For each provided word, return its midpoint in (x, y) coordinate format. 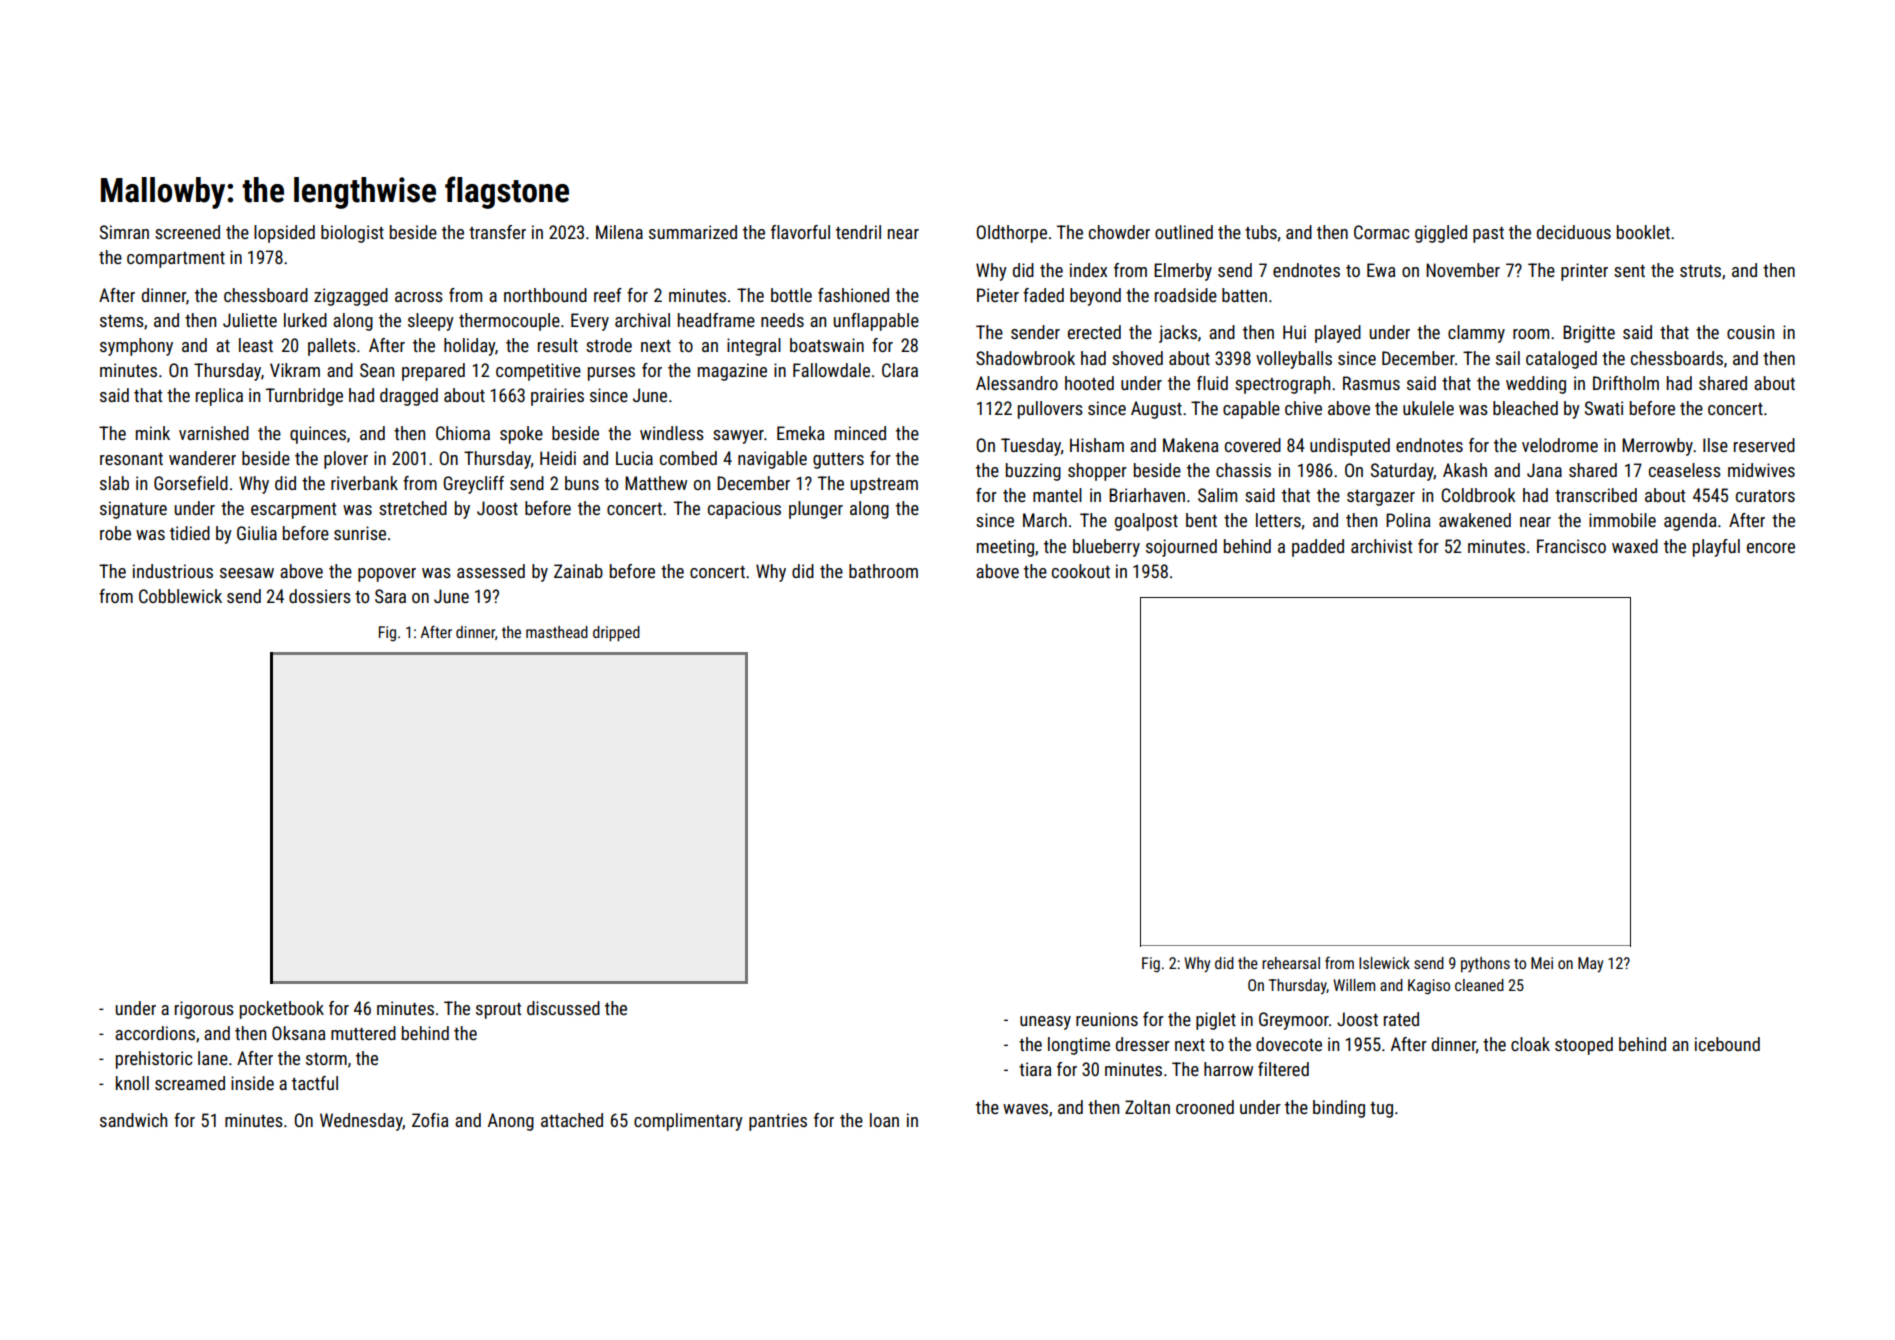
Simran (124, 232)
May (1590, 965)
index (1088, 270)
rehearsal (1291, 963)
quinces (318, 435)
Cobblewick (180, 596)
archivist (1381, 546)
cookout (1081, 571)
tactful (315, 1083)
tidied (190, 533)
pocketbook (282, 1010)
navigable (772, 460)
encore (1771, 548)
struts (1700, 271)
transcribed (1596, 495)
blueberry (1106, 548)
